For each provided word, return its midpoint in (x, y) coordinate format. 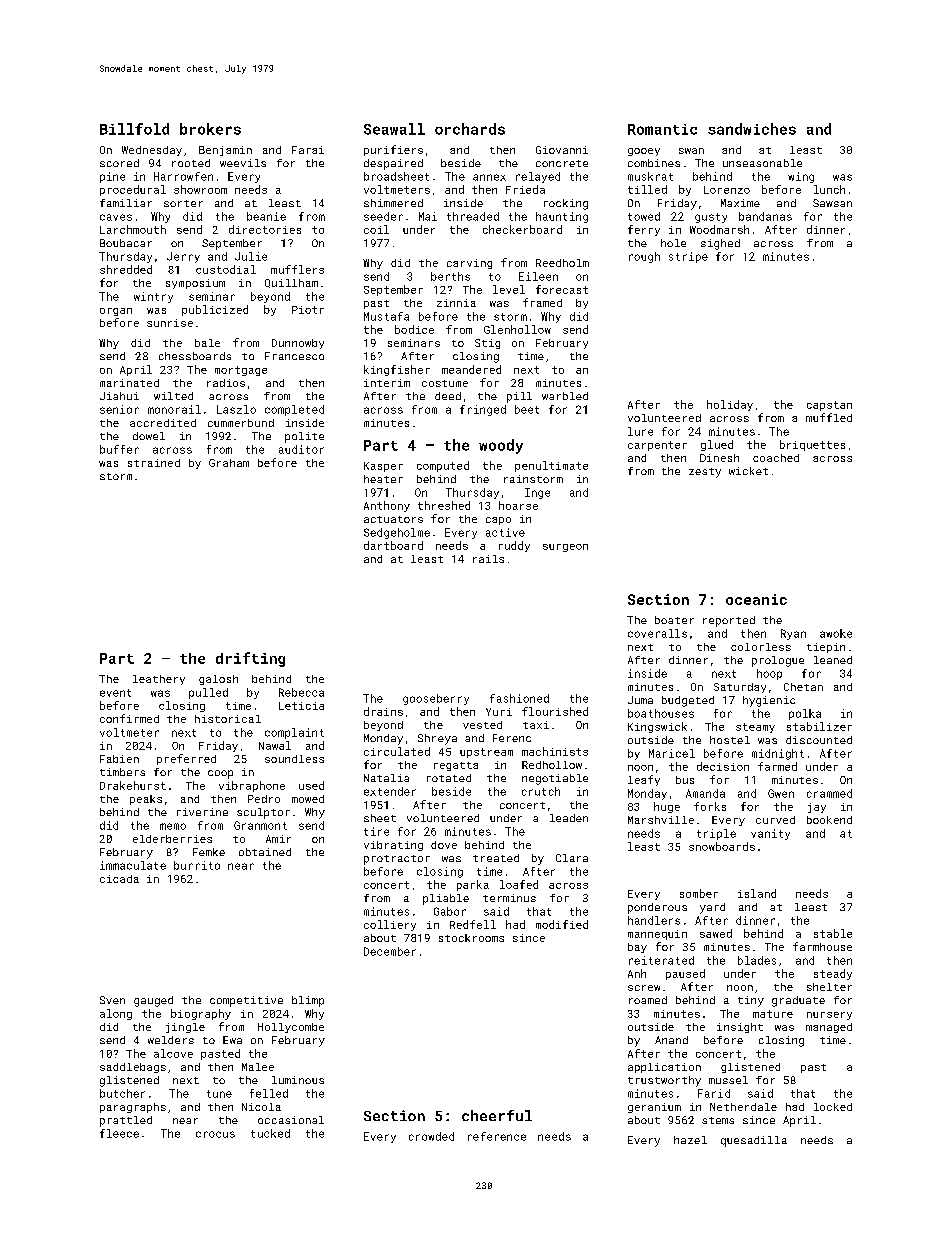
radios (226, 383)
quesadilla (754, 1141)
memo (173, 826)
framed (542, 302)
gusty (711, 218)
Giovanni (562, 150)
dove (444, 845)
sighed (720, 244)
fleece (119, 1133)
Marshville (661, 820)
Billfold (134, 129)
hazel (690, 1140)
